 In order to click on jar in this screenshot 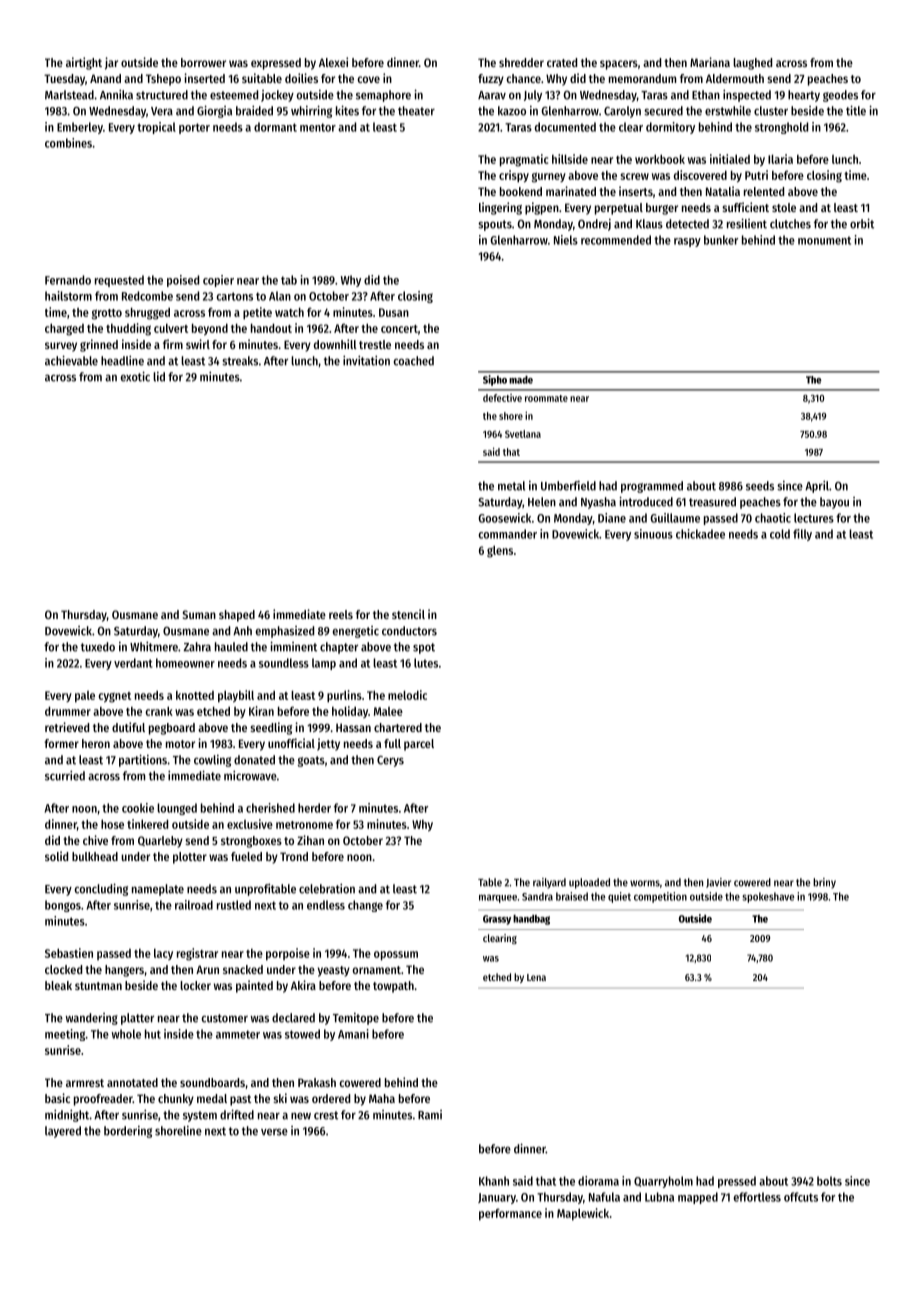, I will do `click(111, 63)`.
